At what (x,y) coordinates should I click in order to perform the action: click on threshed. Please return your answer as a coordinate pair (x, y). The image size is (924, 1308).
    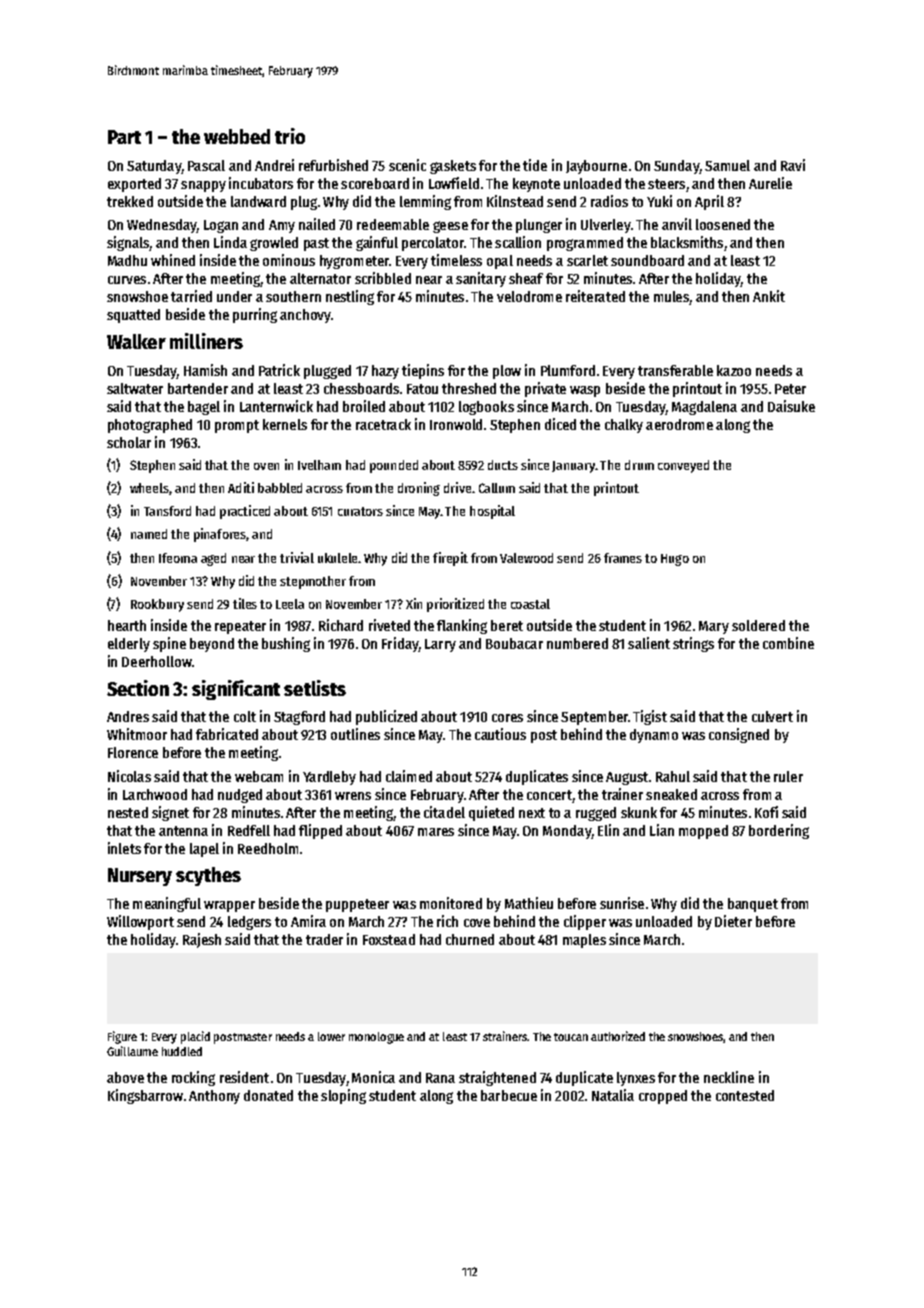
    Looking at the image, I should click on (469, 388).
